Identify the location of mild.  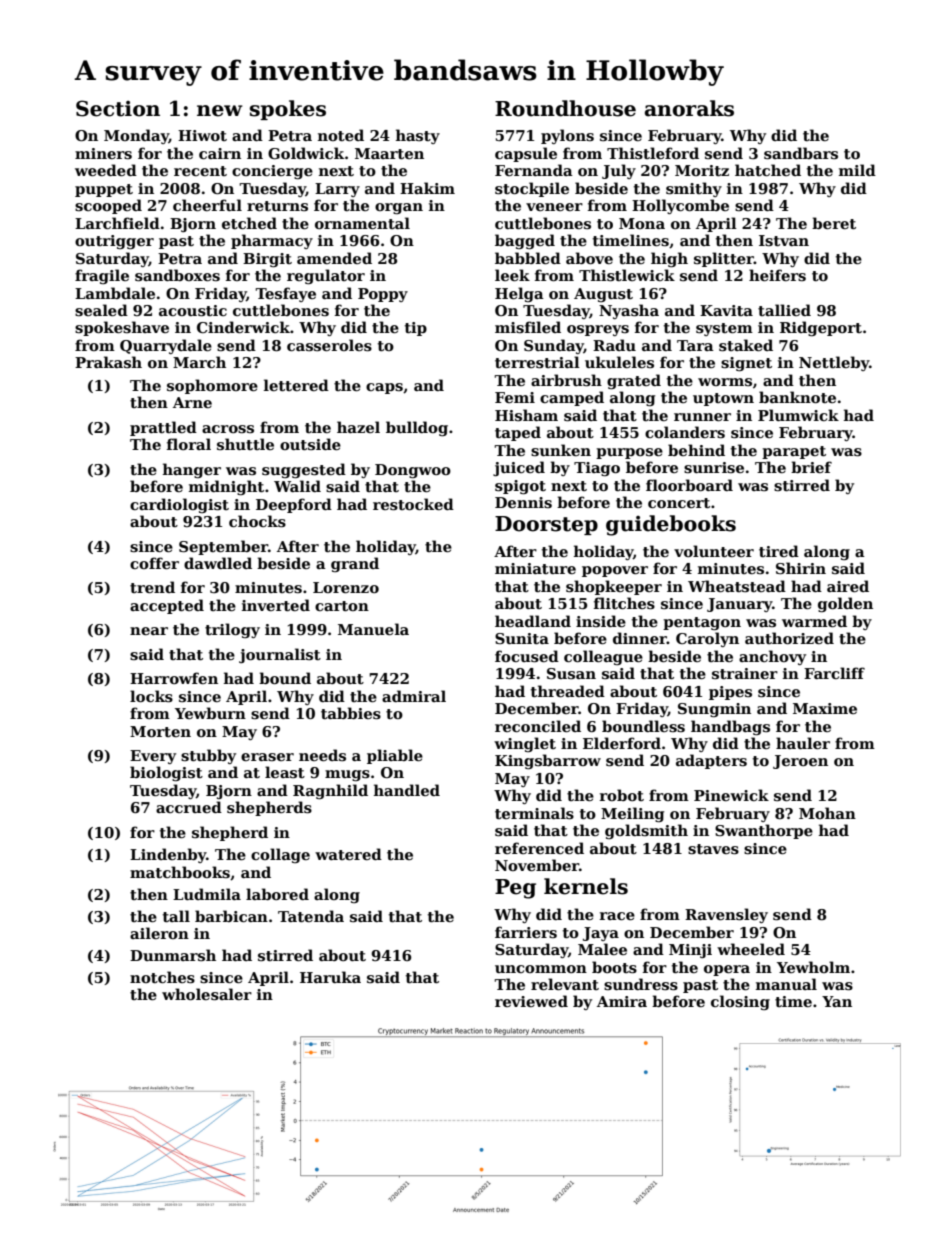
(857, 170).
